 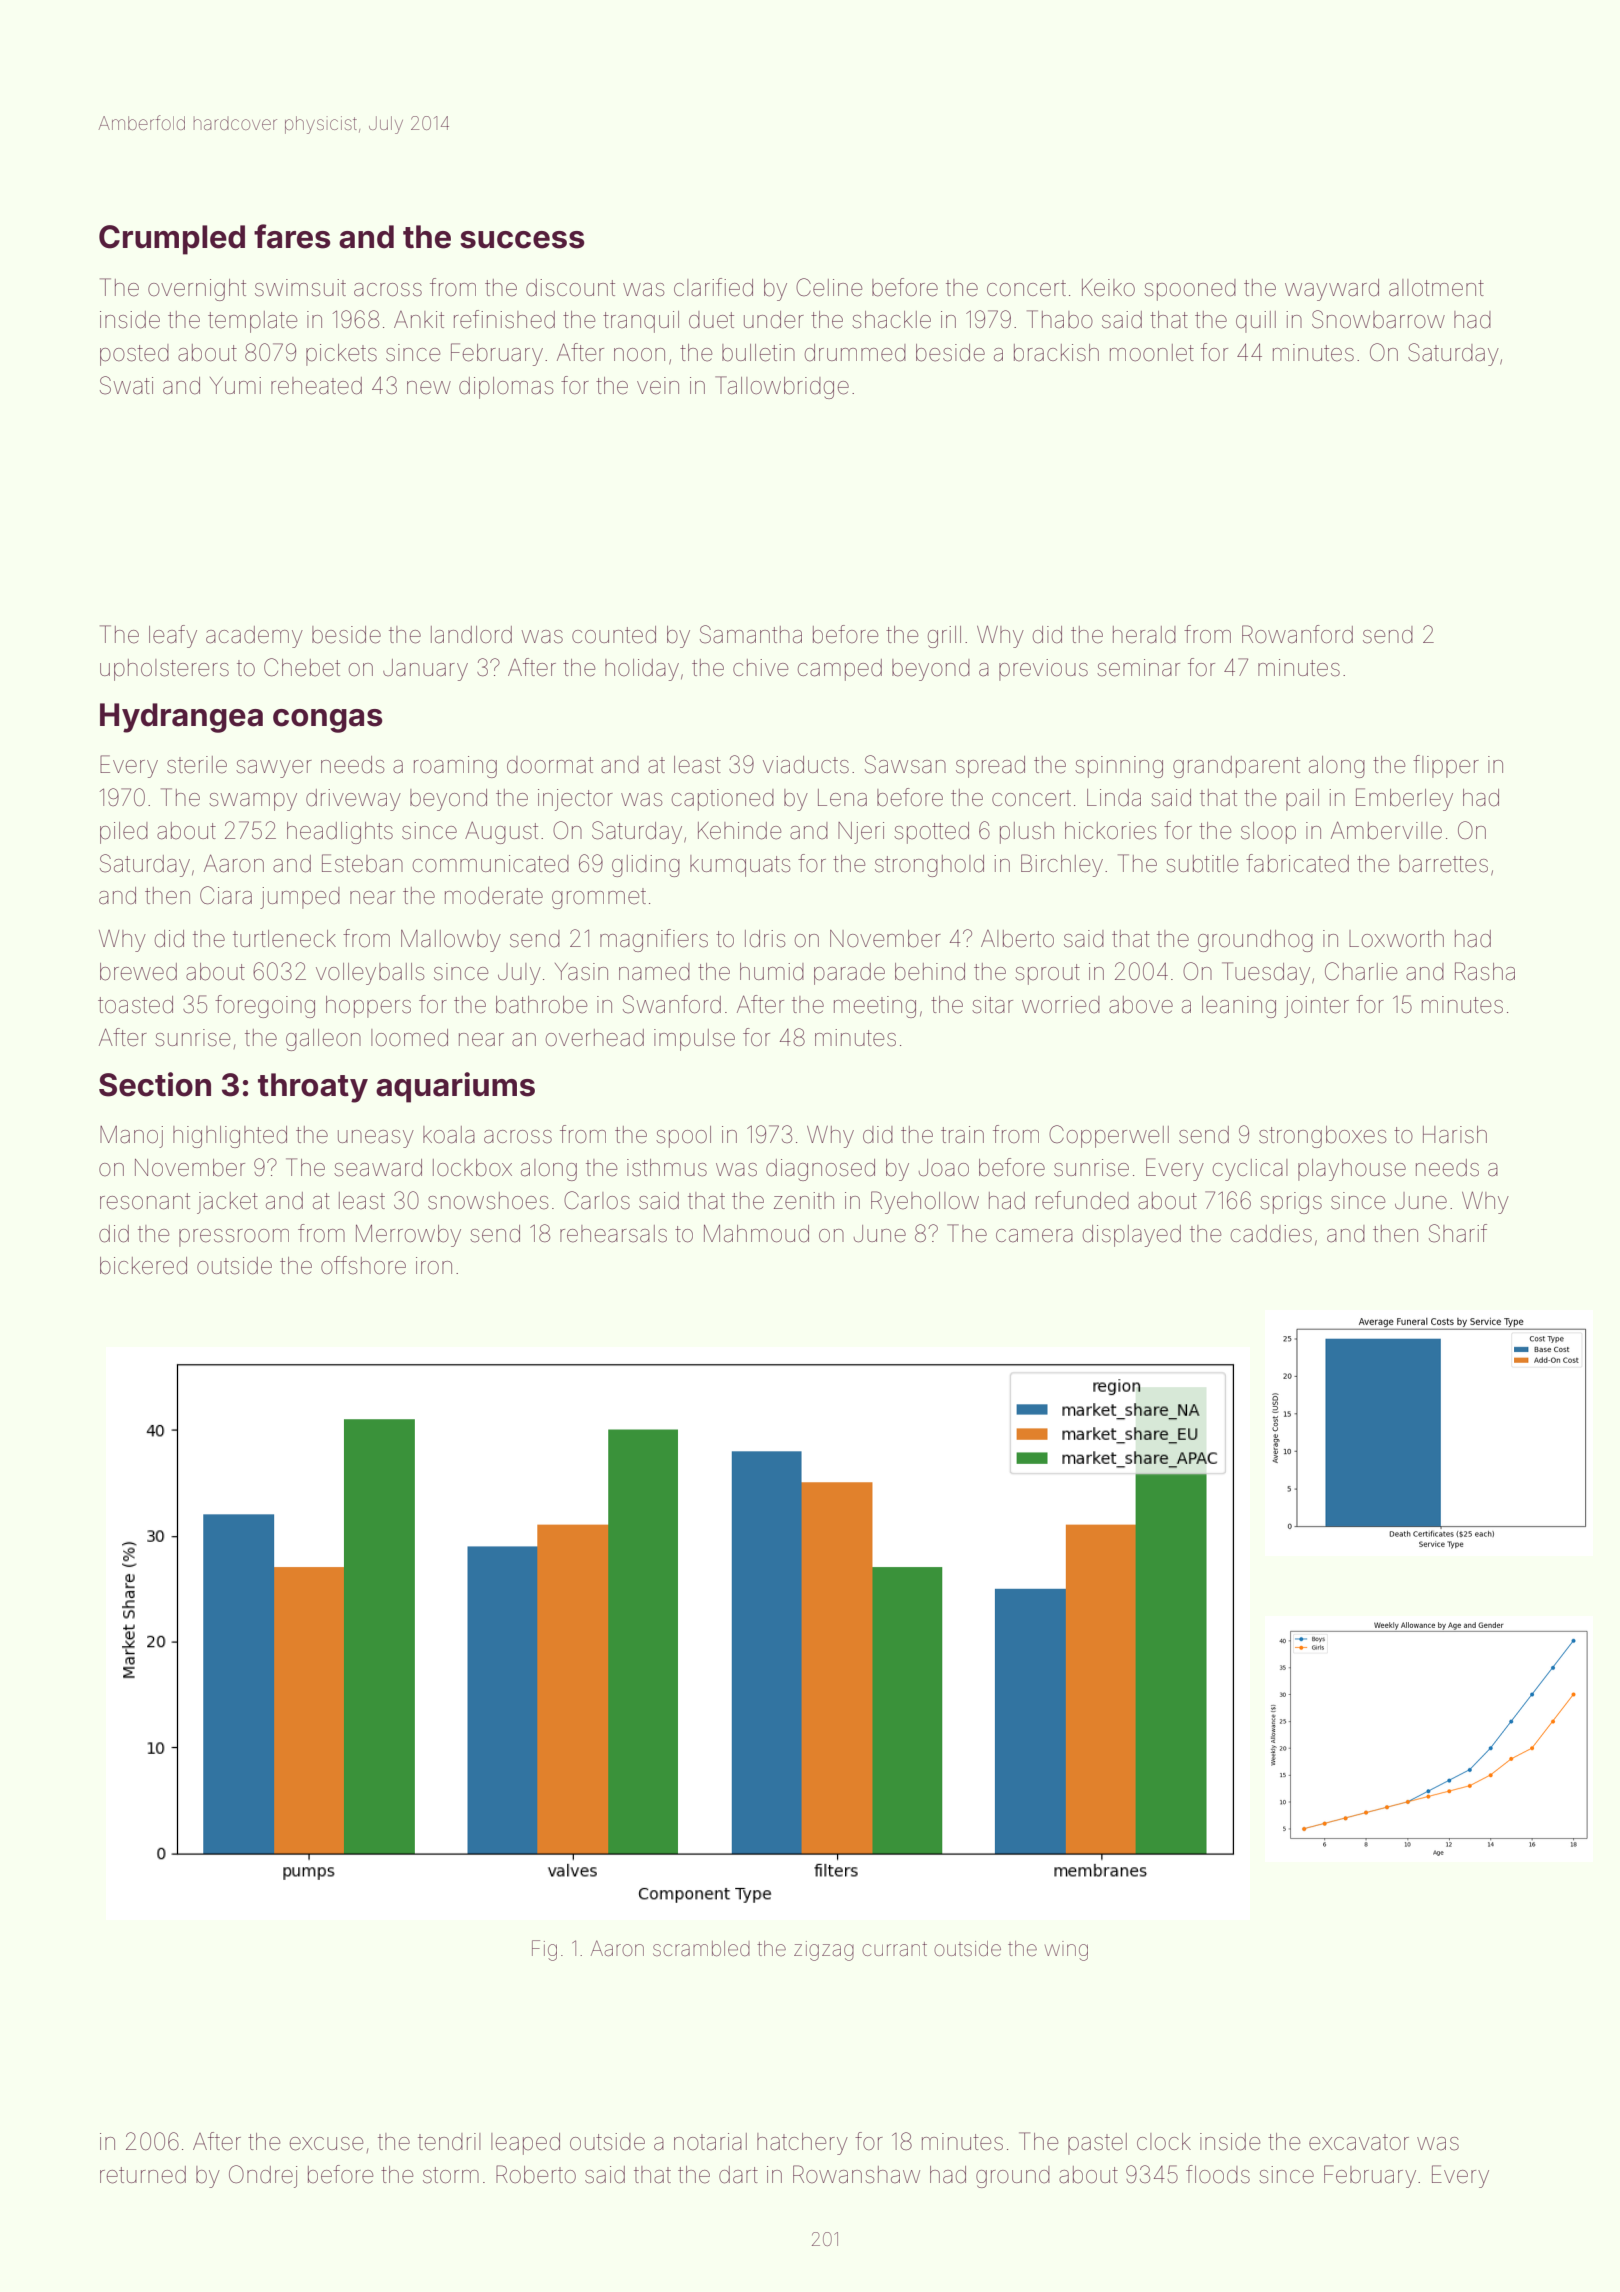 What do you see at coordinates (274, 769) in the page?
I see `sawyer` at bounding box center [274, 769].
